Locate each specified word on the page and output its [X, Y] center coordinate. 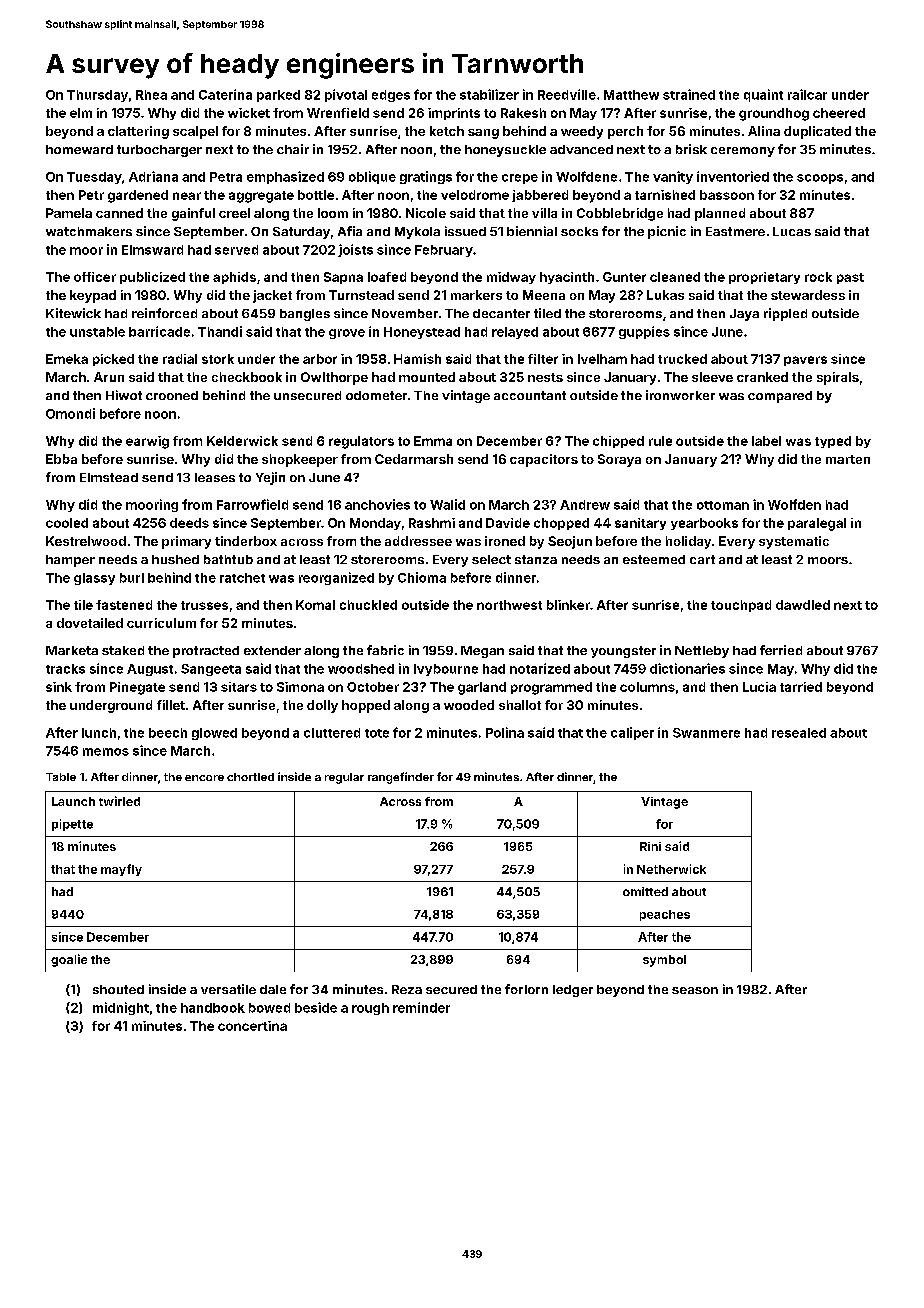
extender [272, 650]
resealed [799, 733]
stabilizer [489, 94]
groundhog [774, 114]
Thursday [97, 96]
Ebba [61, 459]
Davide [508, 523]
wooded [469, 705]
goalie [69, 960]
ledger [573, 991]
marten [848, 459]
